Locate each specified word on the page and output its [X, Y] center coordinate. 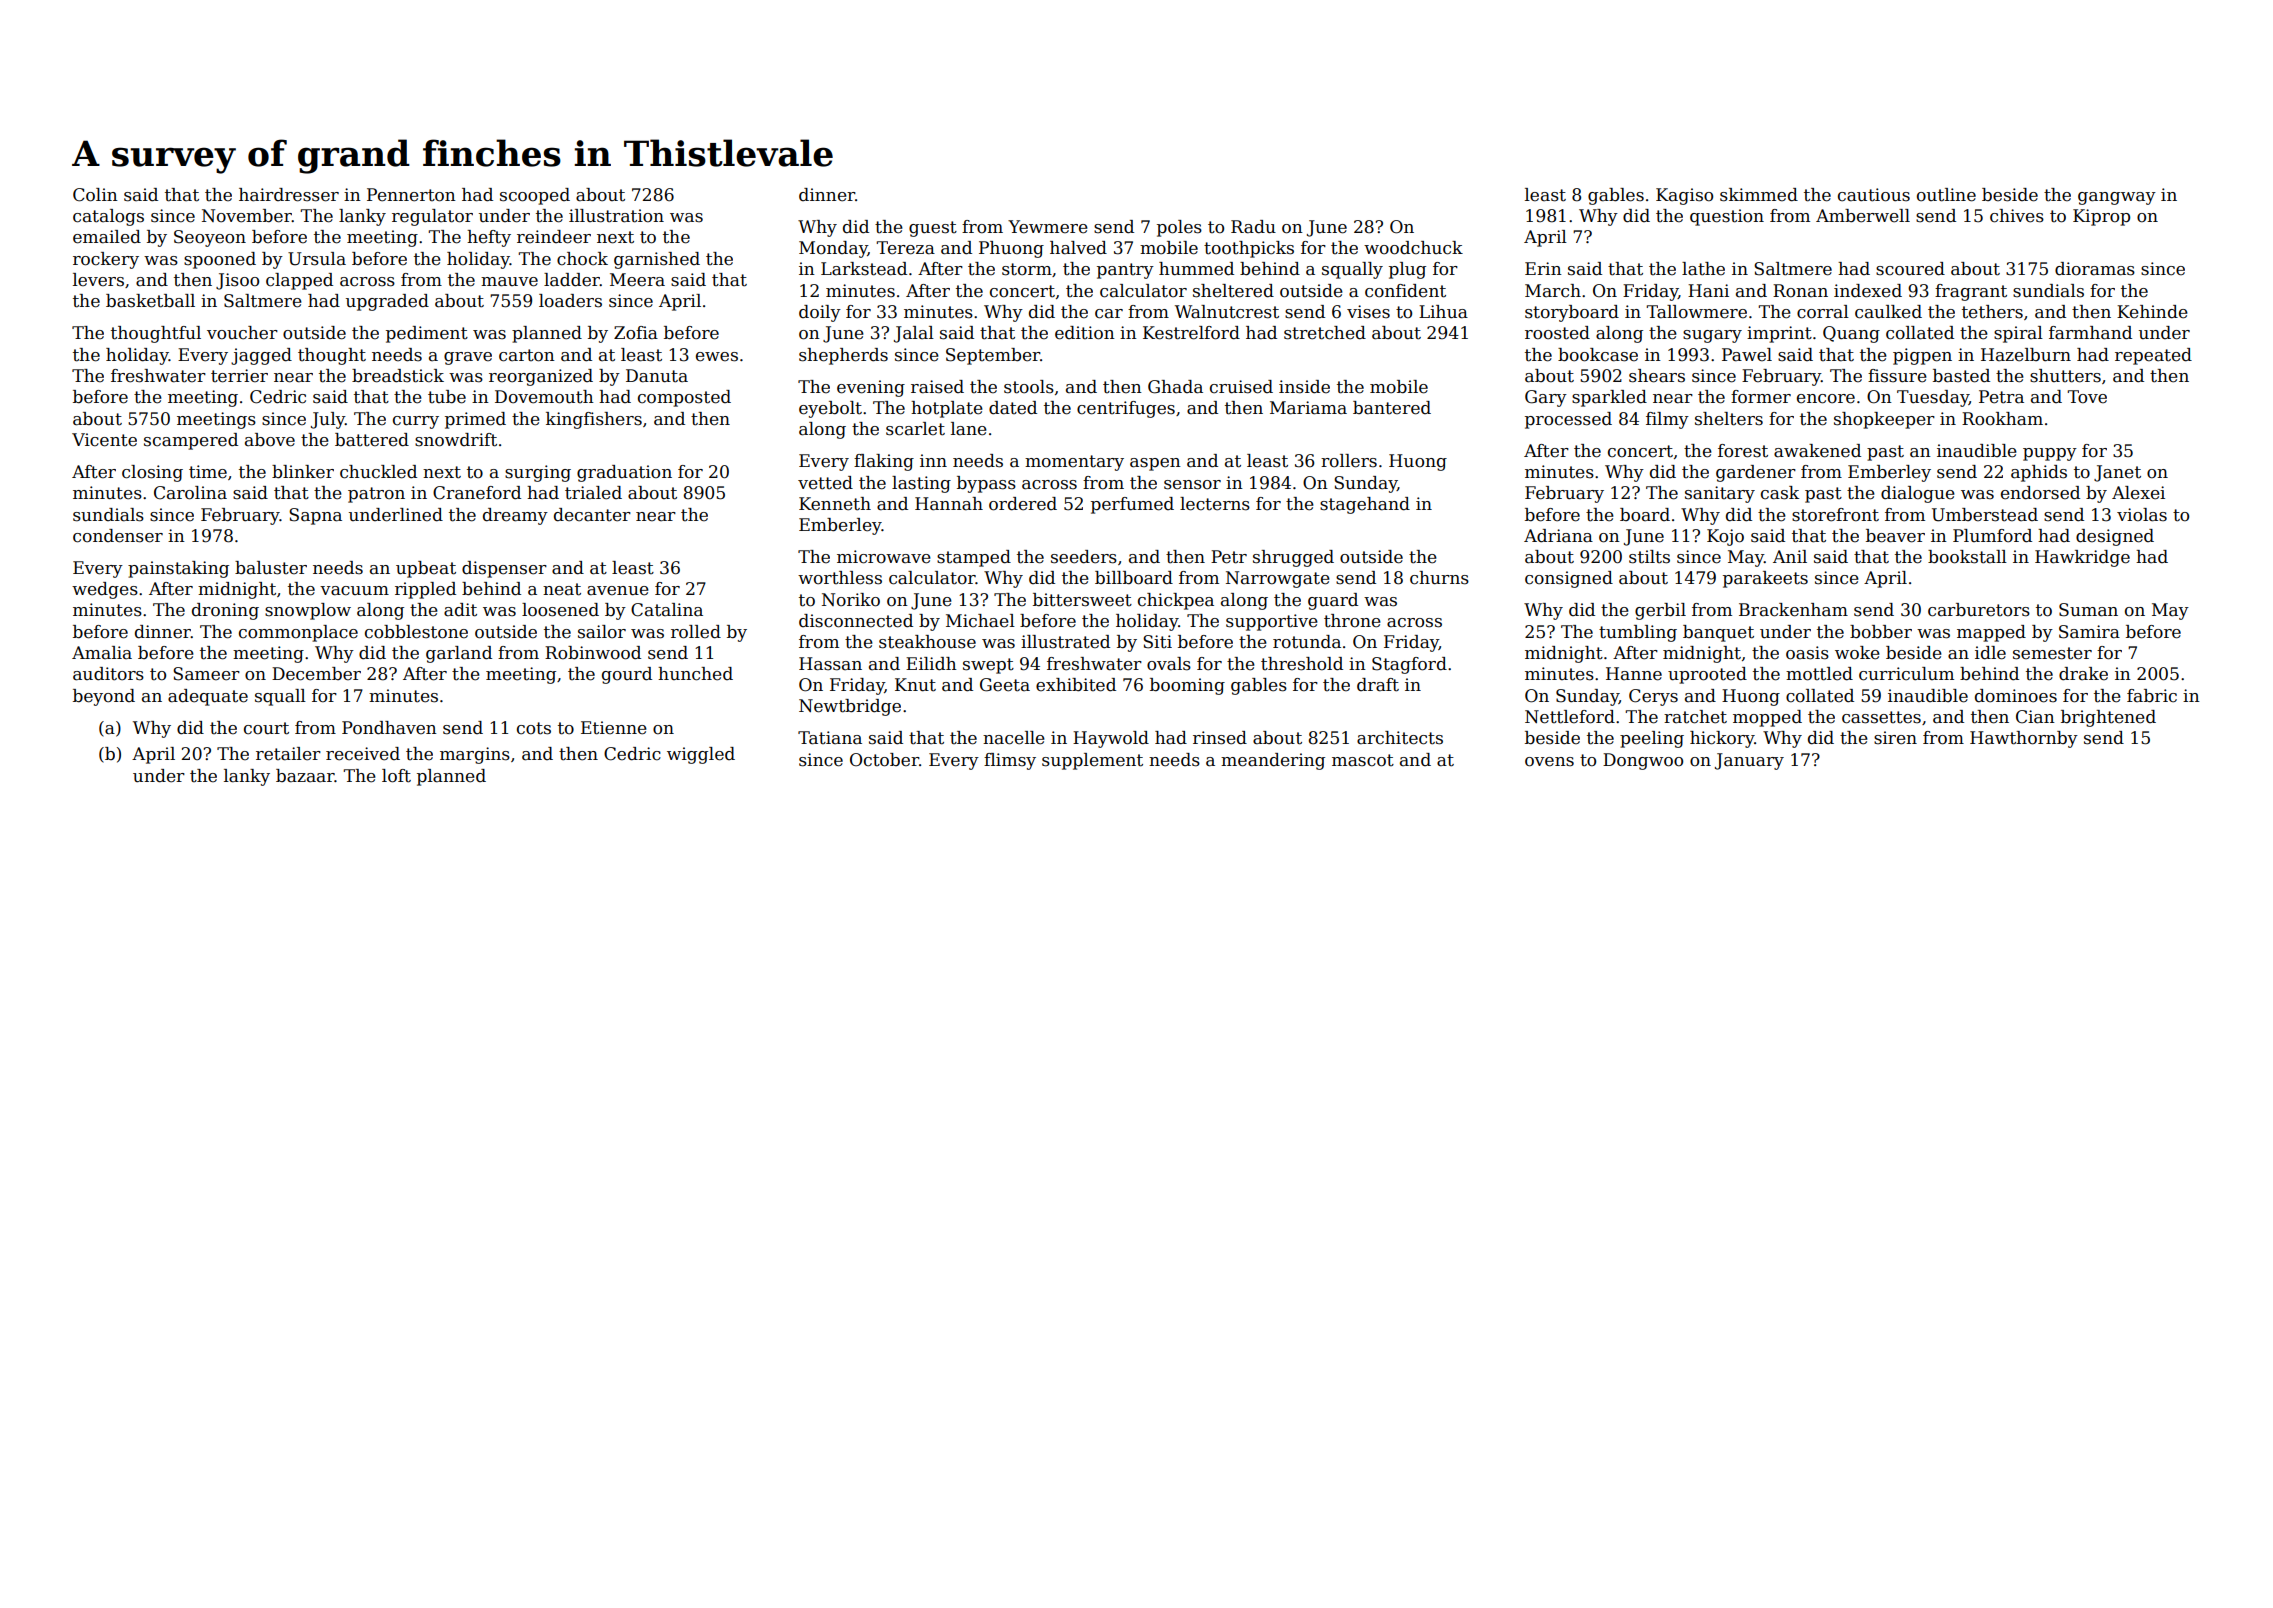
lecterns [1215, 504]
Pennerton [411, 195]
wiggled [701, 755]
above [270, 440]
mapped [1991, 633]
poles [1179, 228]
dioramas [2095, 269]
